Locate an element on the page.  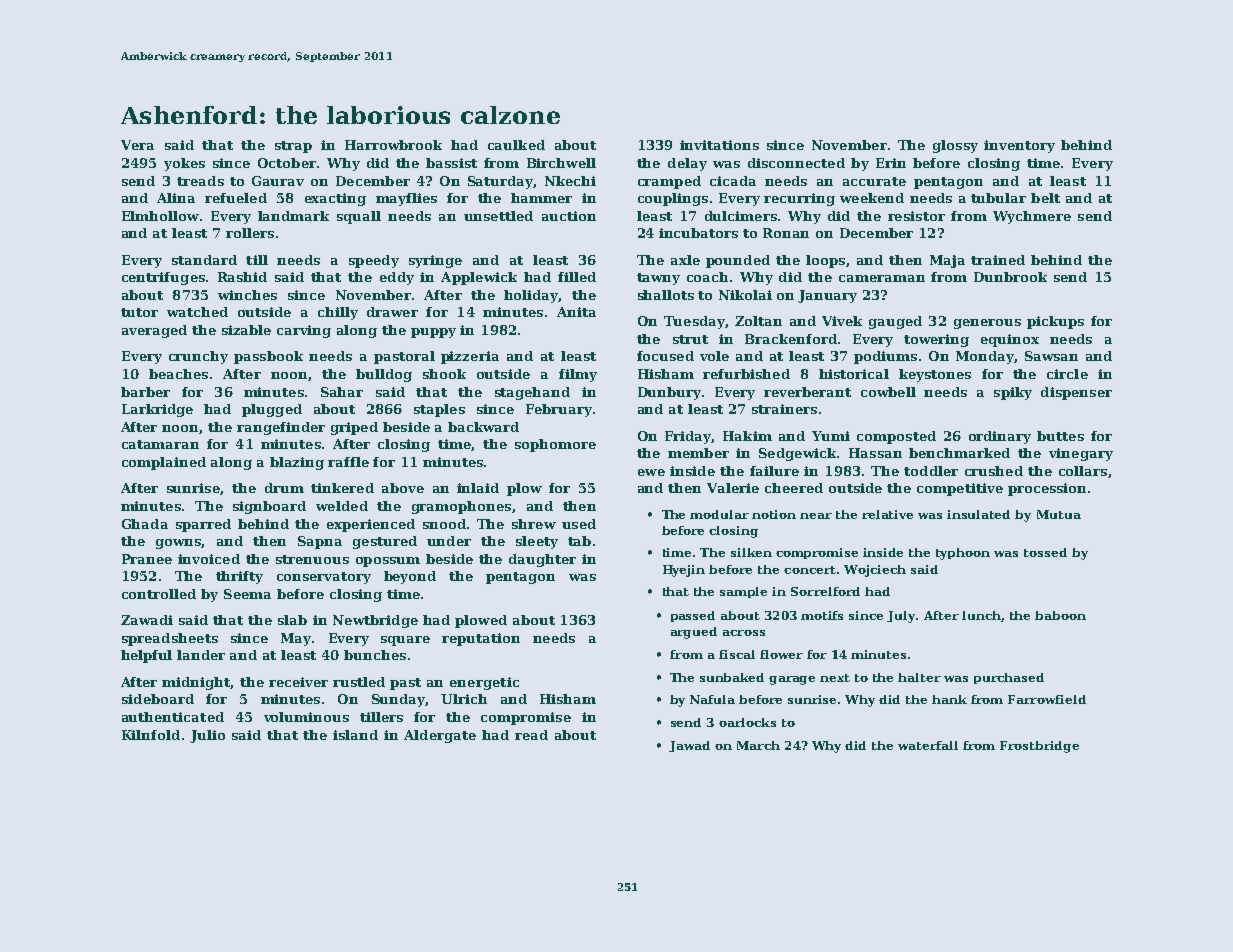
Seema is located at coordinates (247, 594).
